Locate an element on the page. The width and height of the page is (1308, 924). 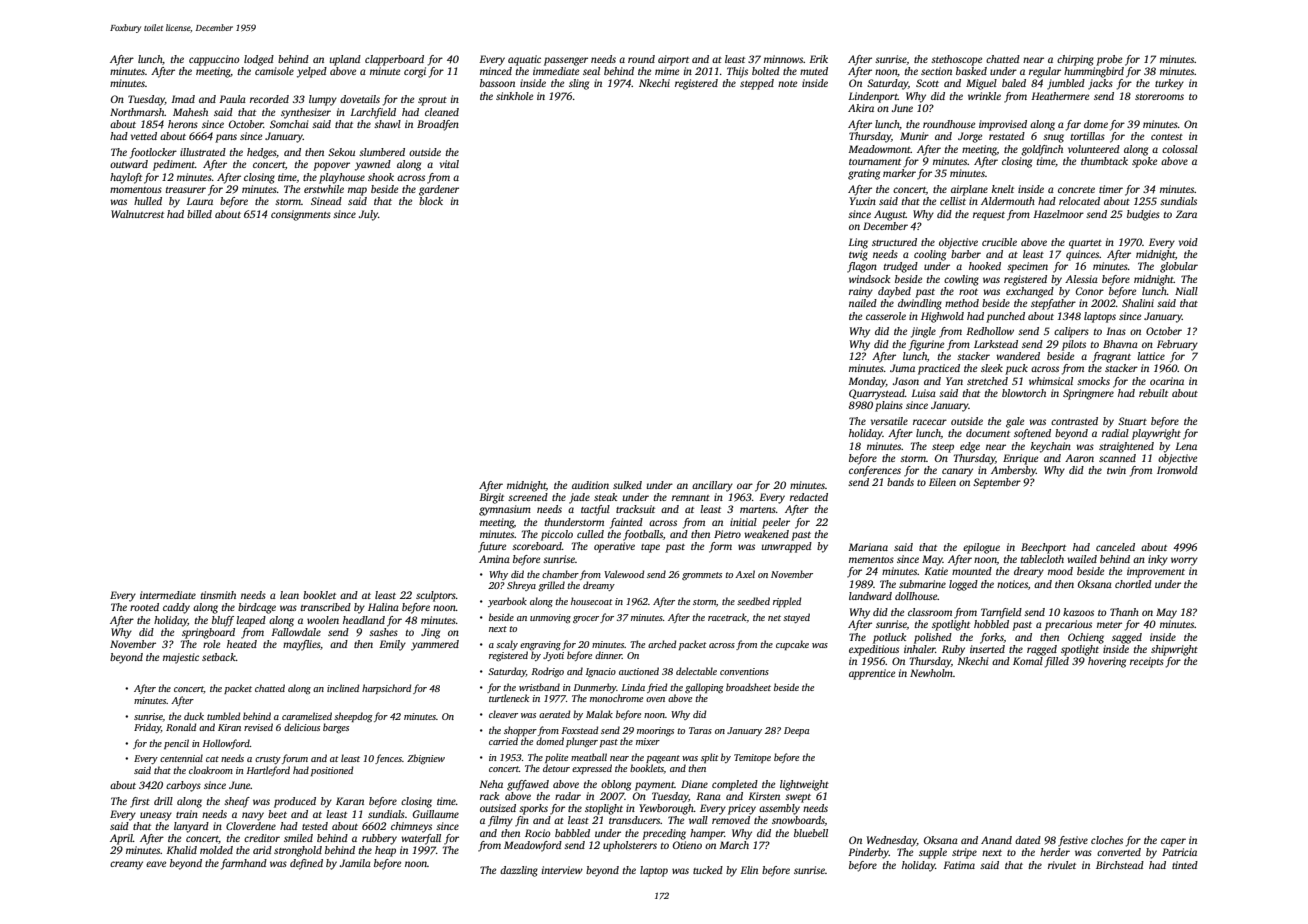
grating is located at coordinates (864, 174).
